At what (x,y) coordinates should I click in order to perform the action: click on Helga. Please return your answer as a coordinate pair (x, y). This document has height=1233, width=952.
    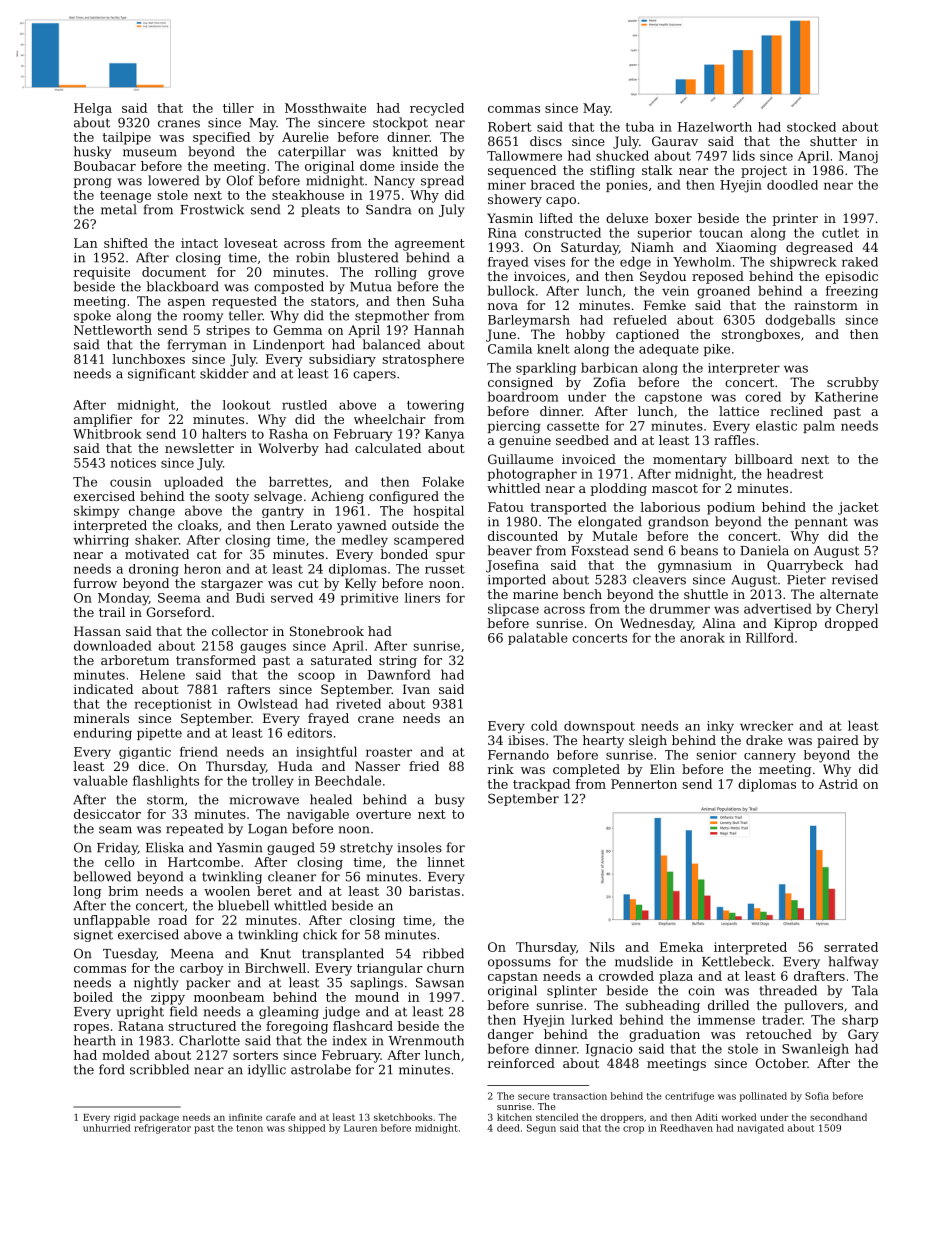
    Looking at the image, I should click on (93, 109).
